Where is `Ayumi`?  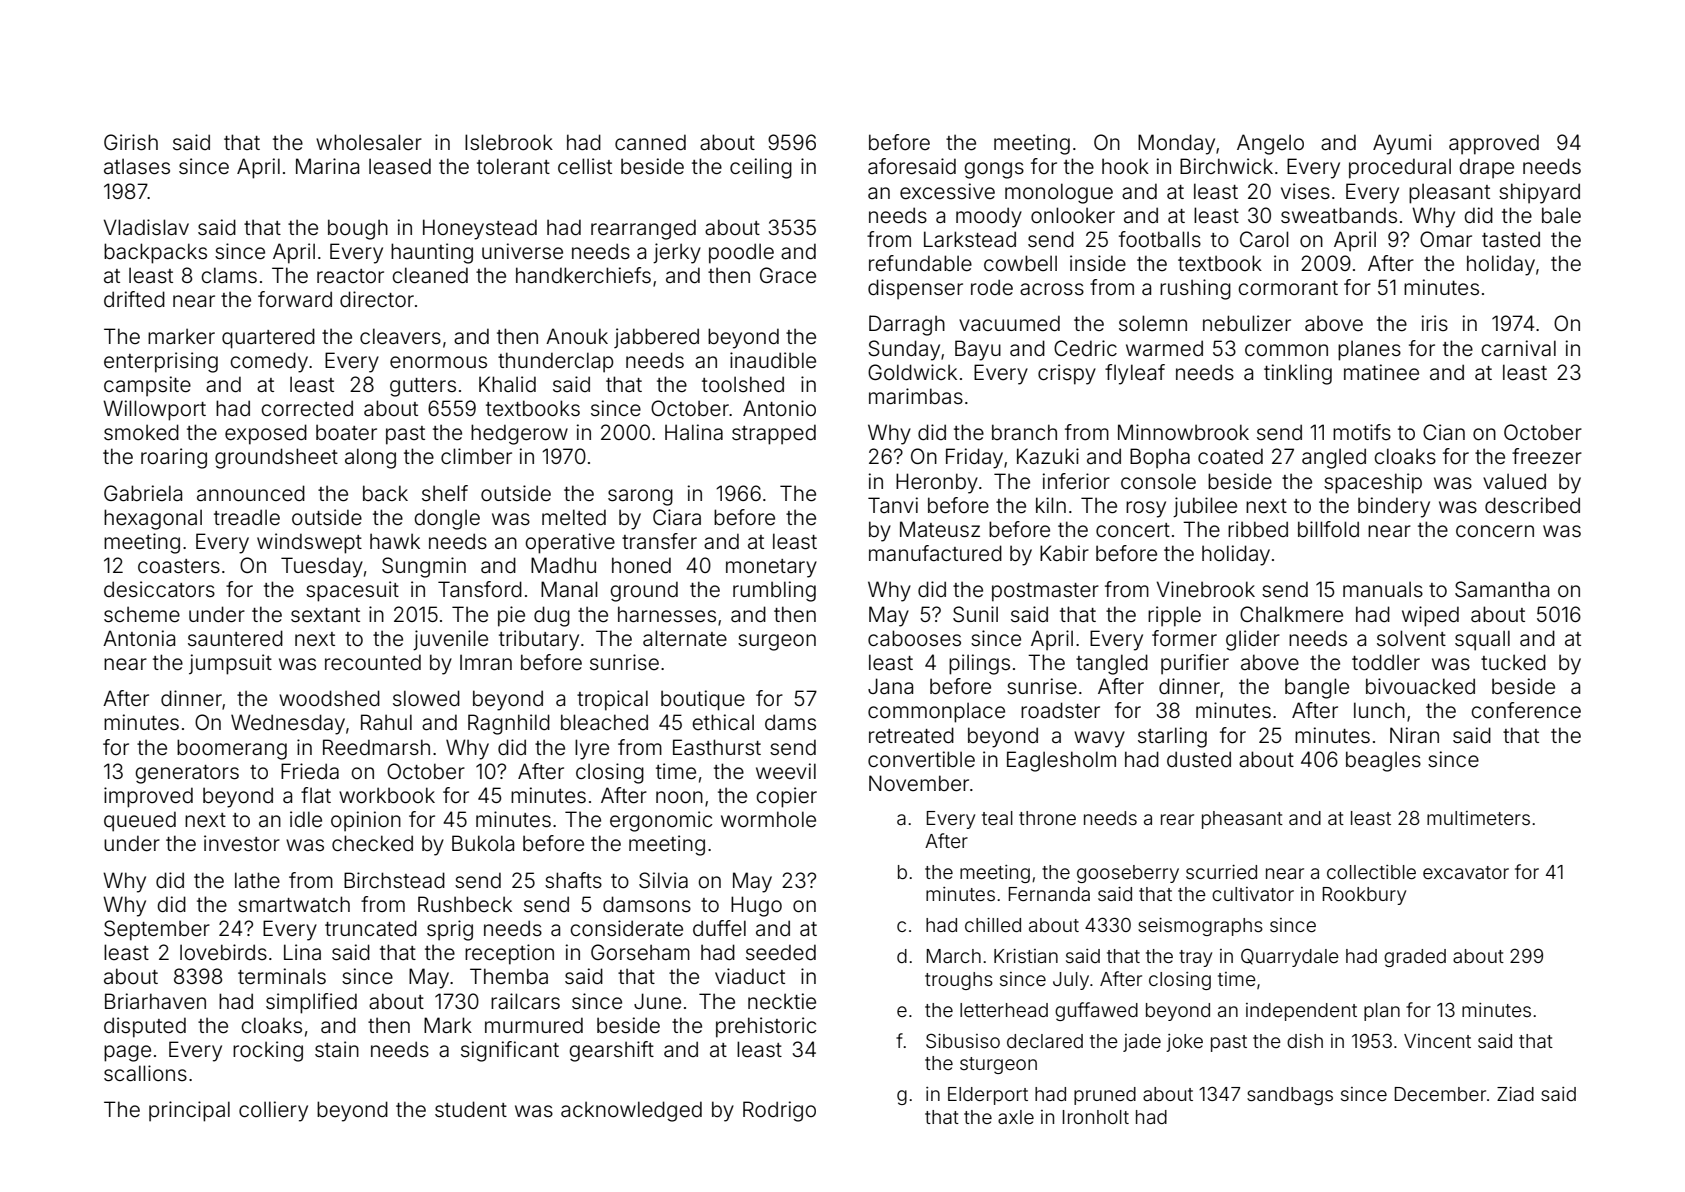 Ayumi is located at coordinates (1402, 144).
